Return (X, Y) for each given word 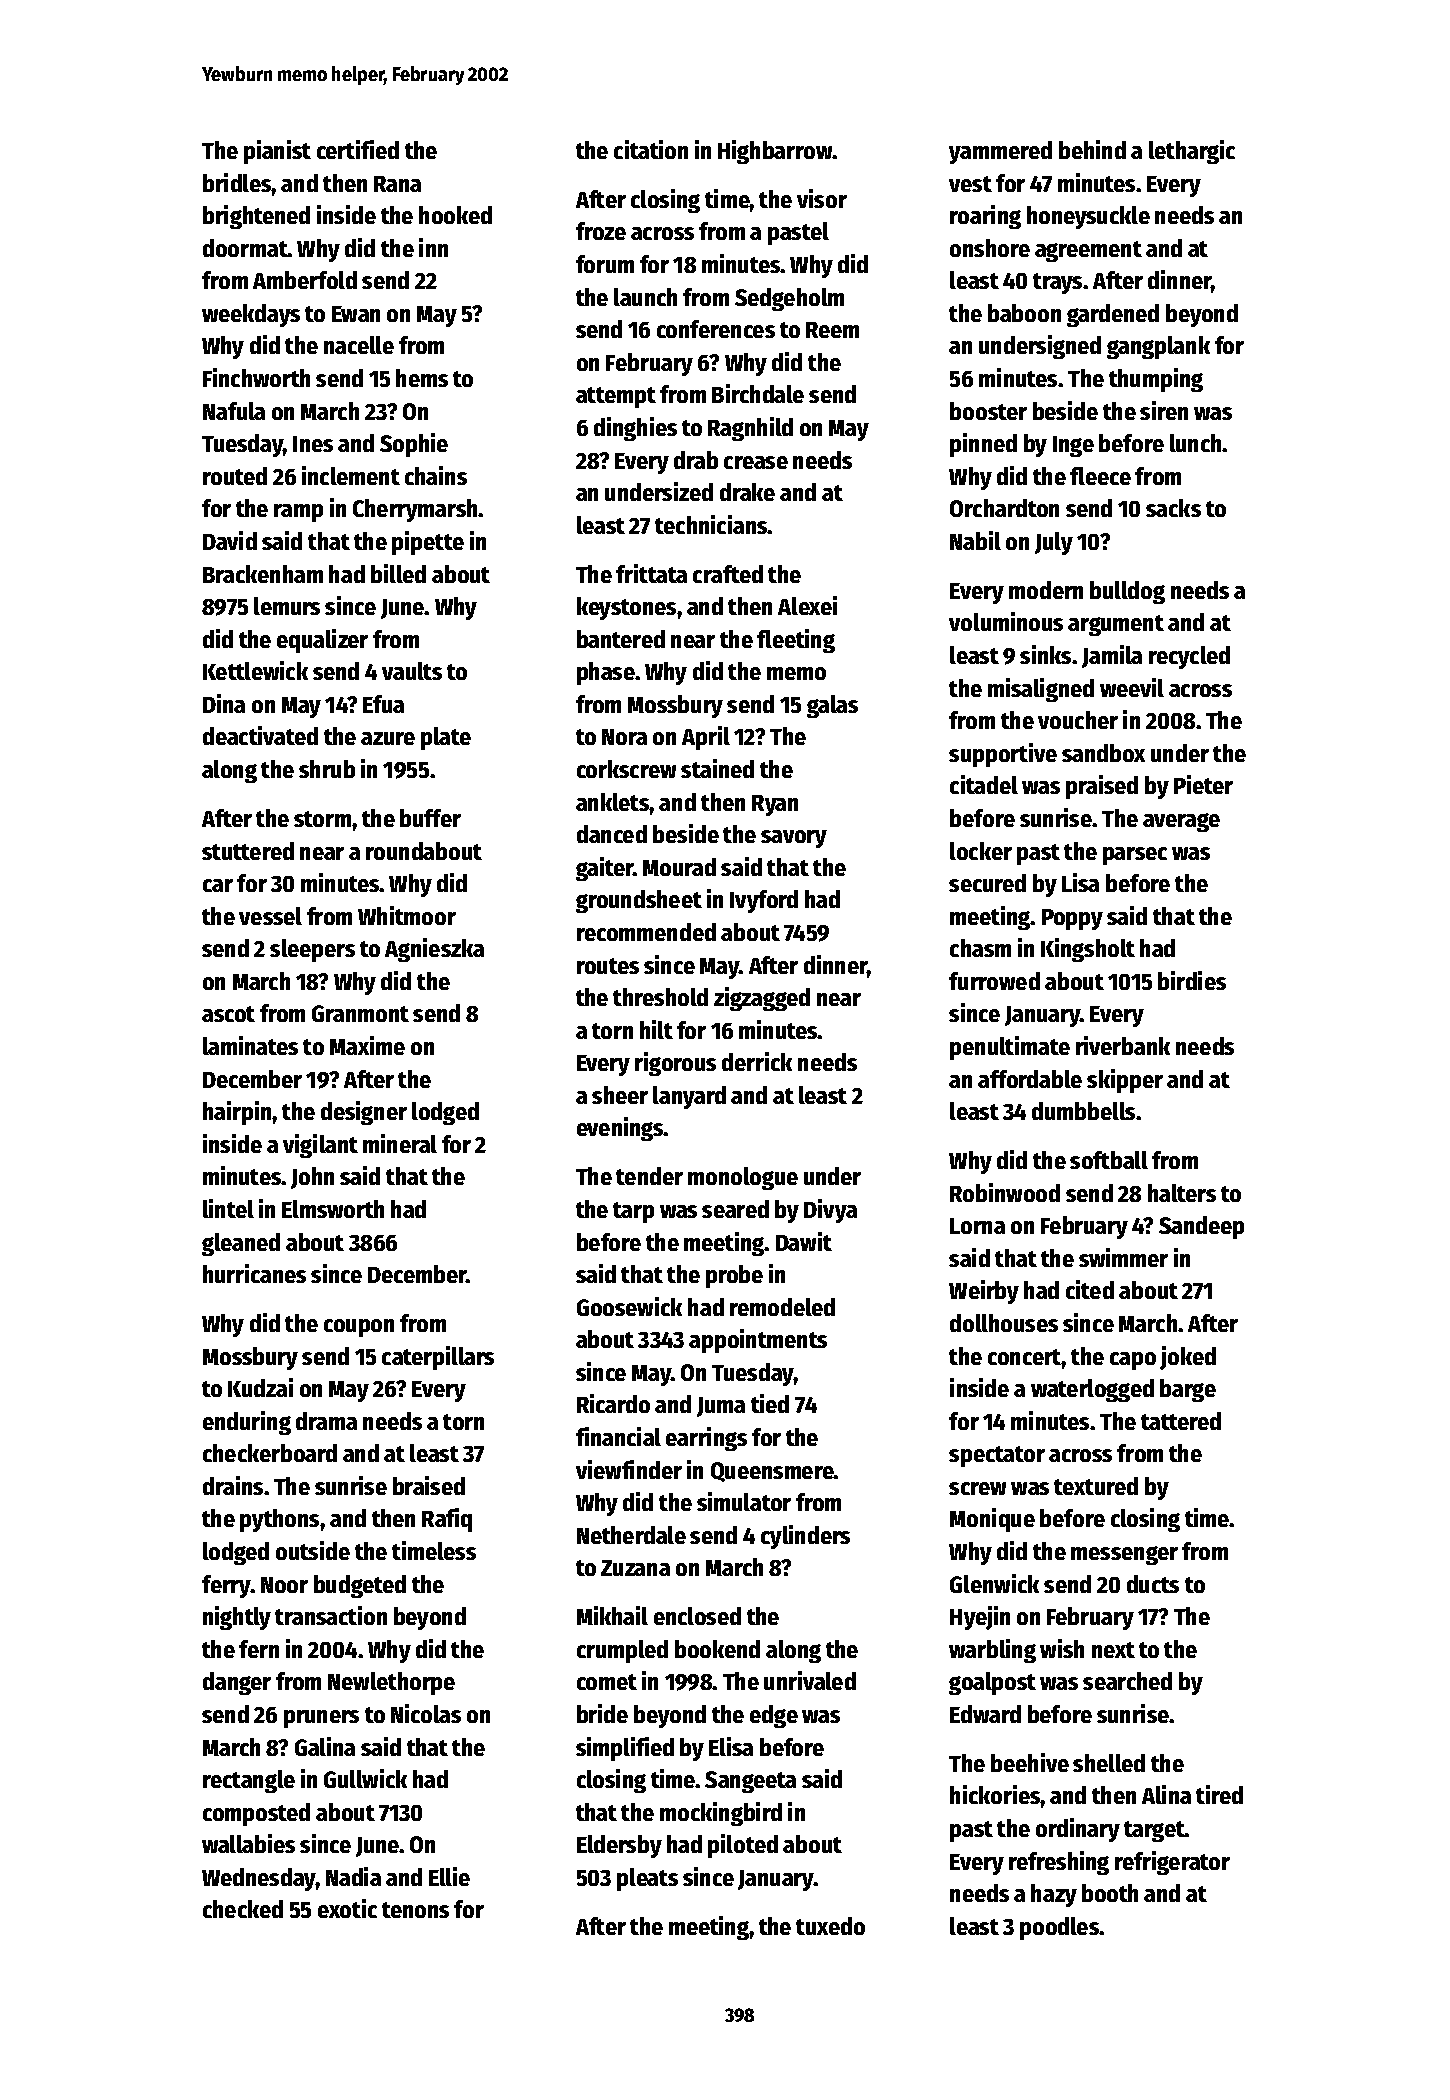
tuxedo (830, 1926)
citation (651, 149)
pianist (277, 152)
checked (243, 1909)
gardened (1113, 315)
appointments (758, 1341)
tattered (1181, 1421)
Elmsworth (333, 1209)
